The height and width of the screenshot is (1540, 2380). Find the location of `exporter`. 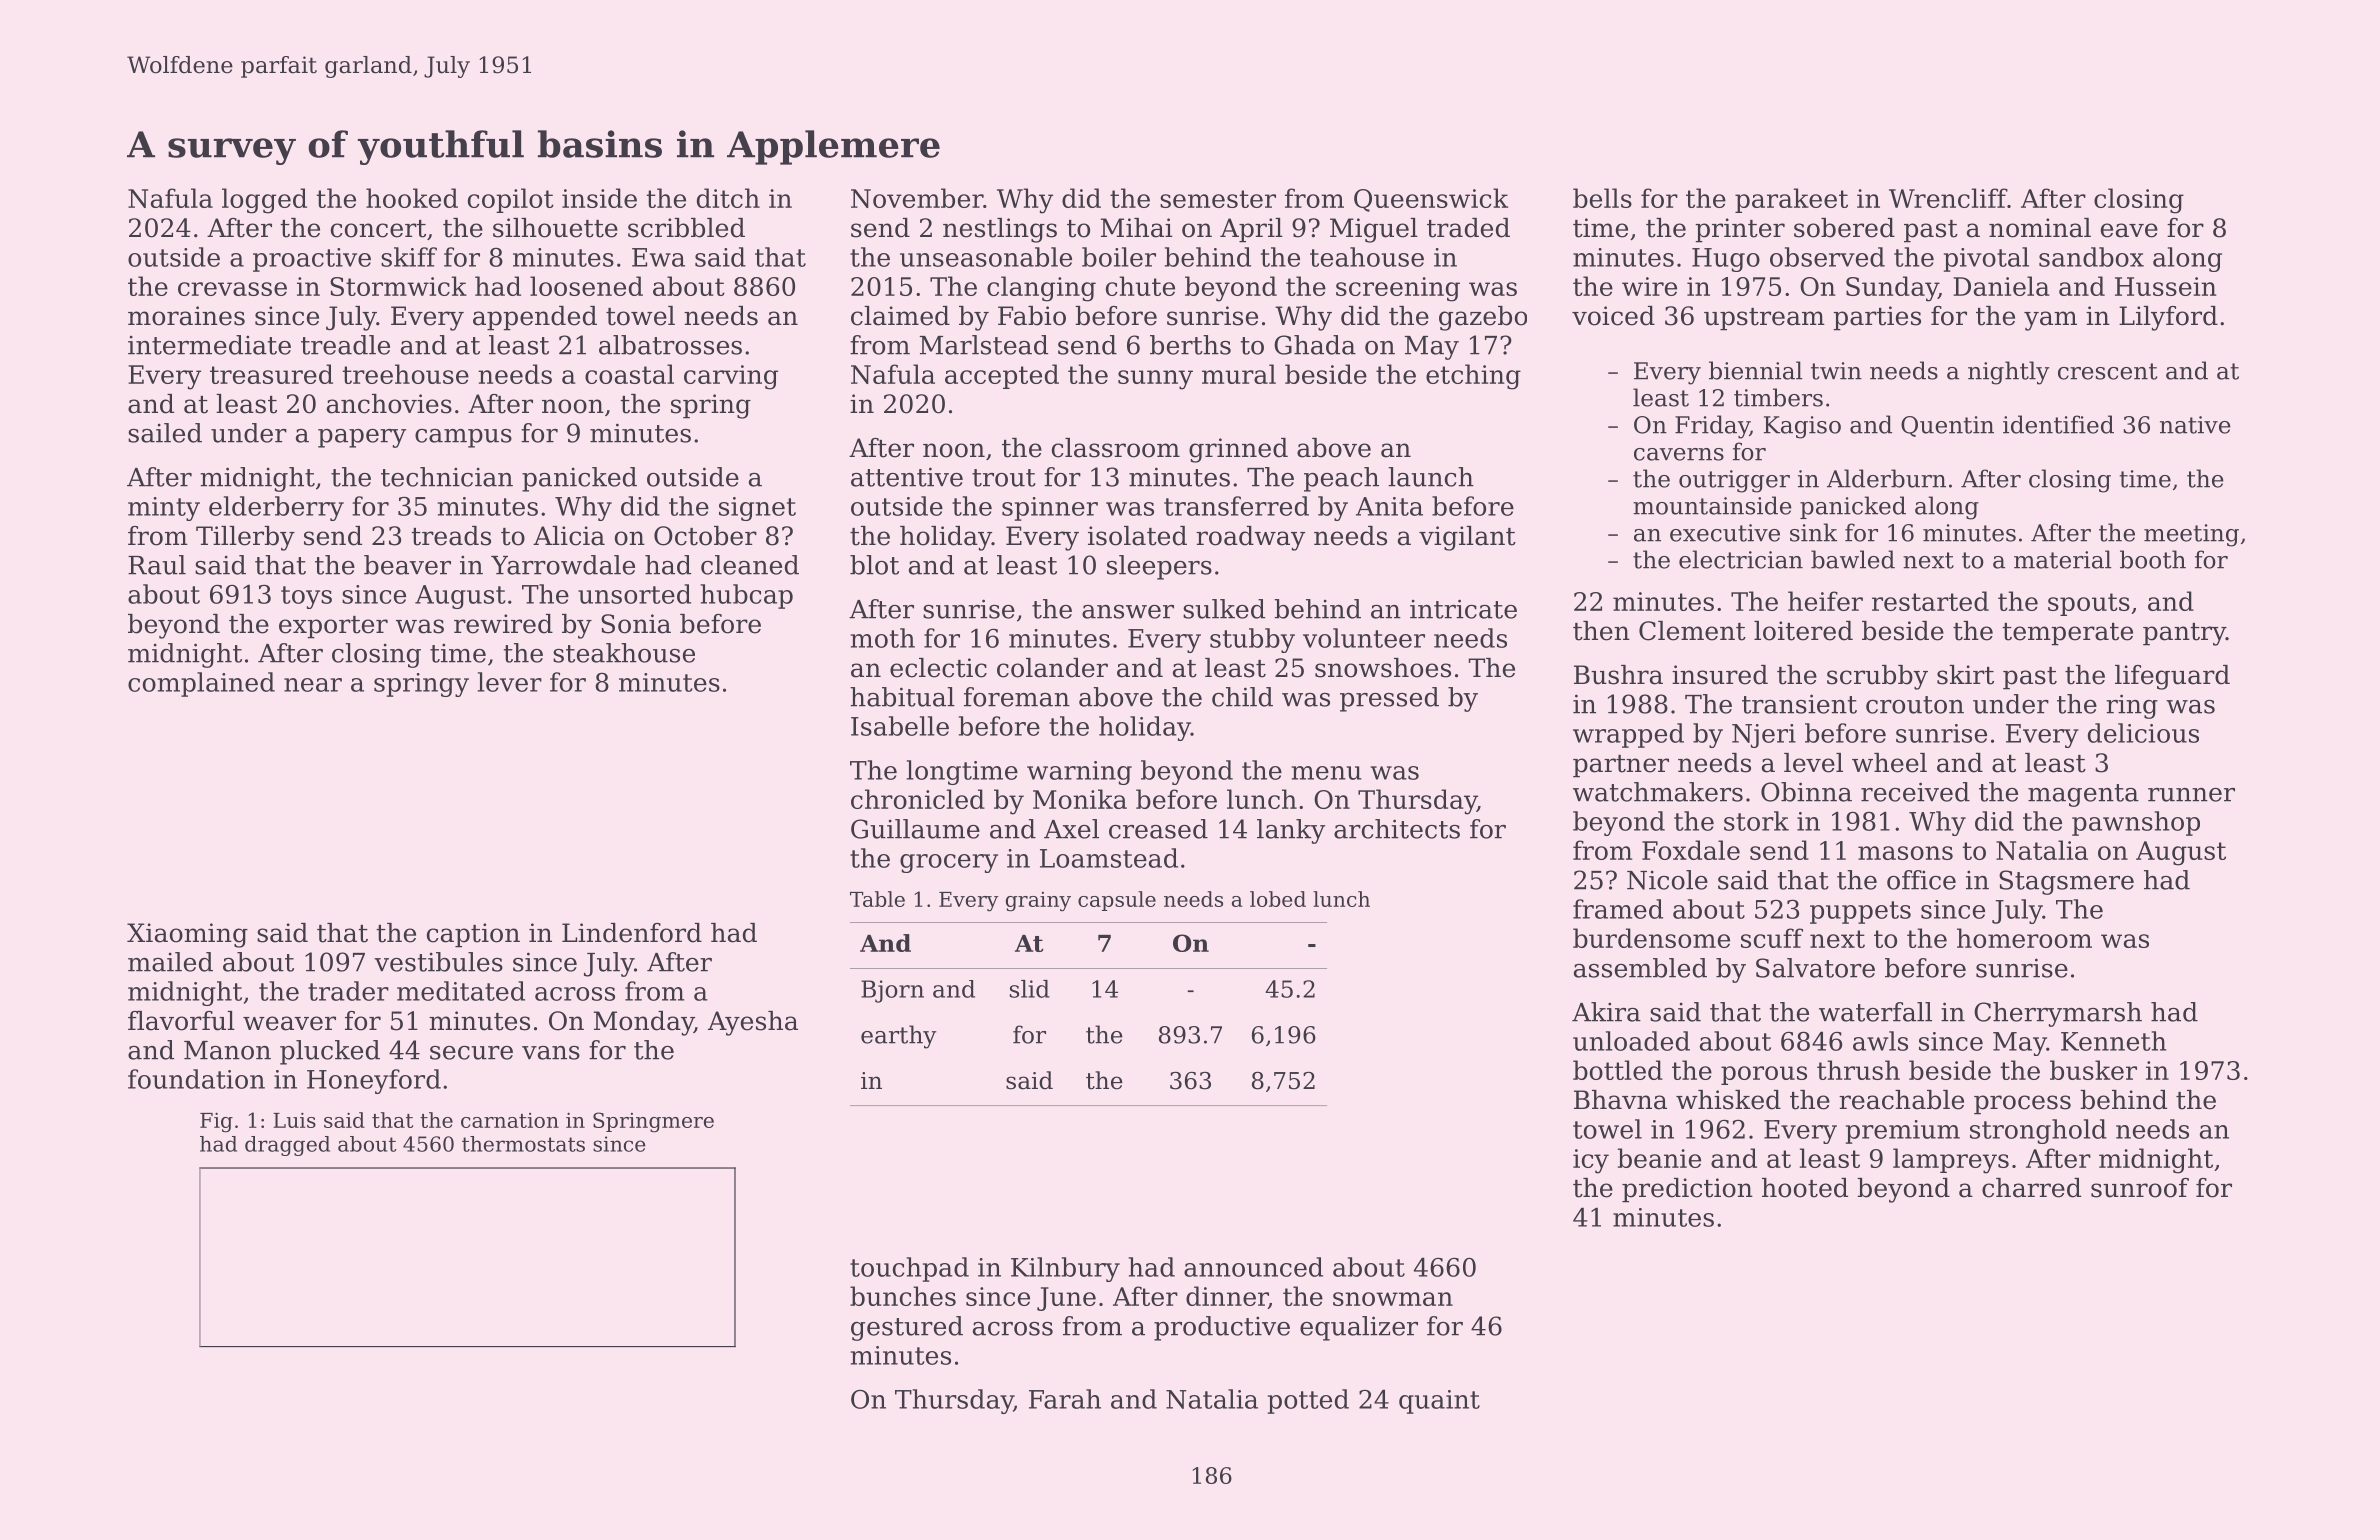

exporter is located at coordinates (333, 627).
